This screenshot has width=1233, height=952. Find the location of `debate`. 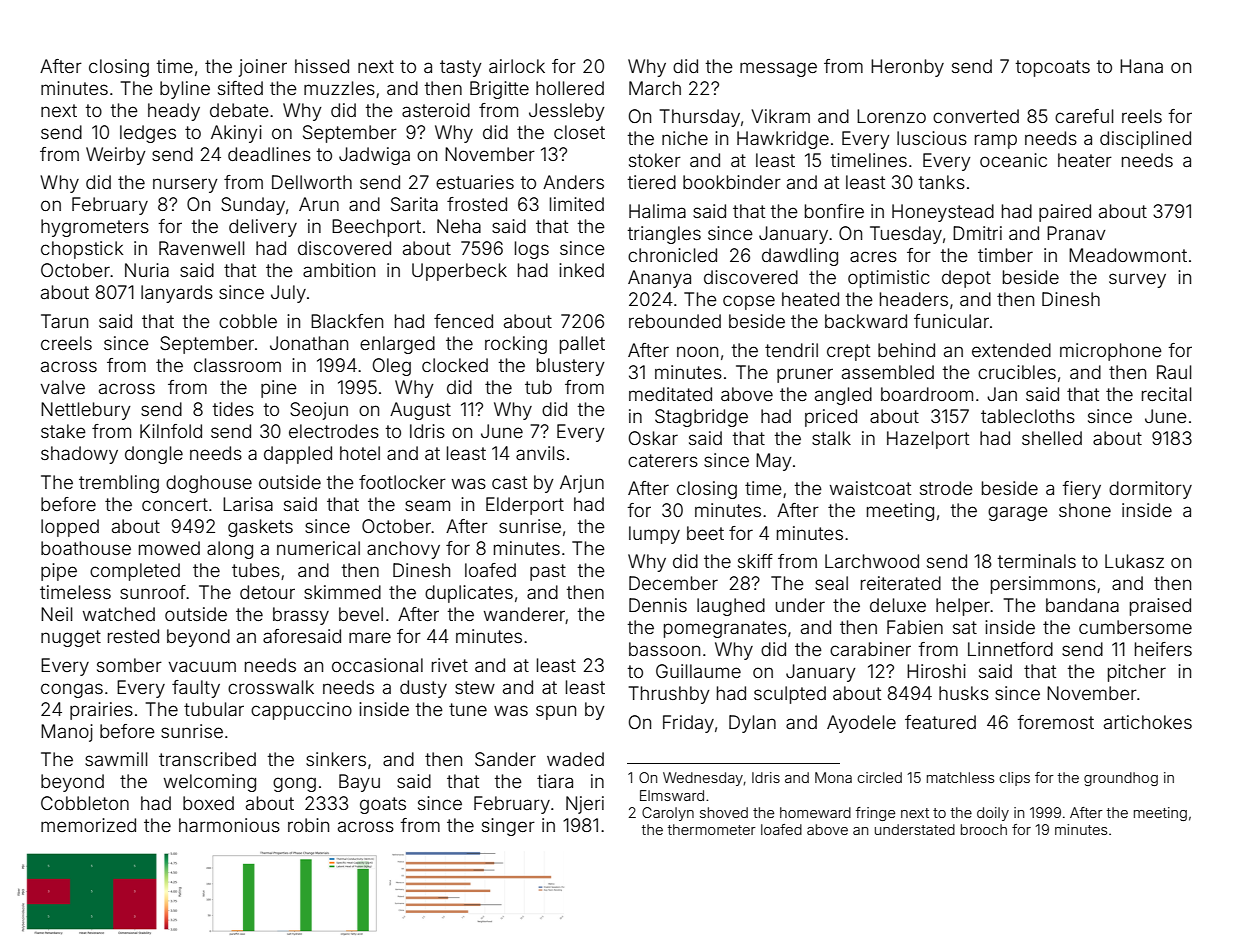

debate is located at coordinates (239, 110).
